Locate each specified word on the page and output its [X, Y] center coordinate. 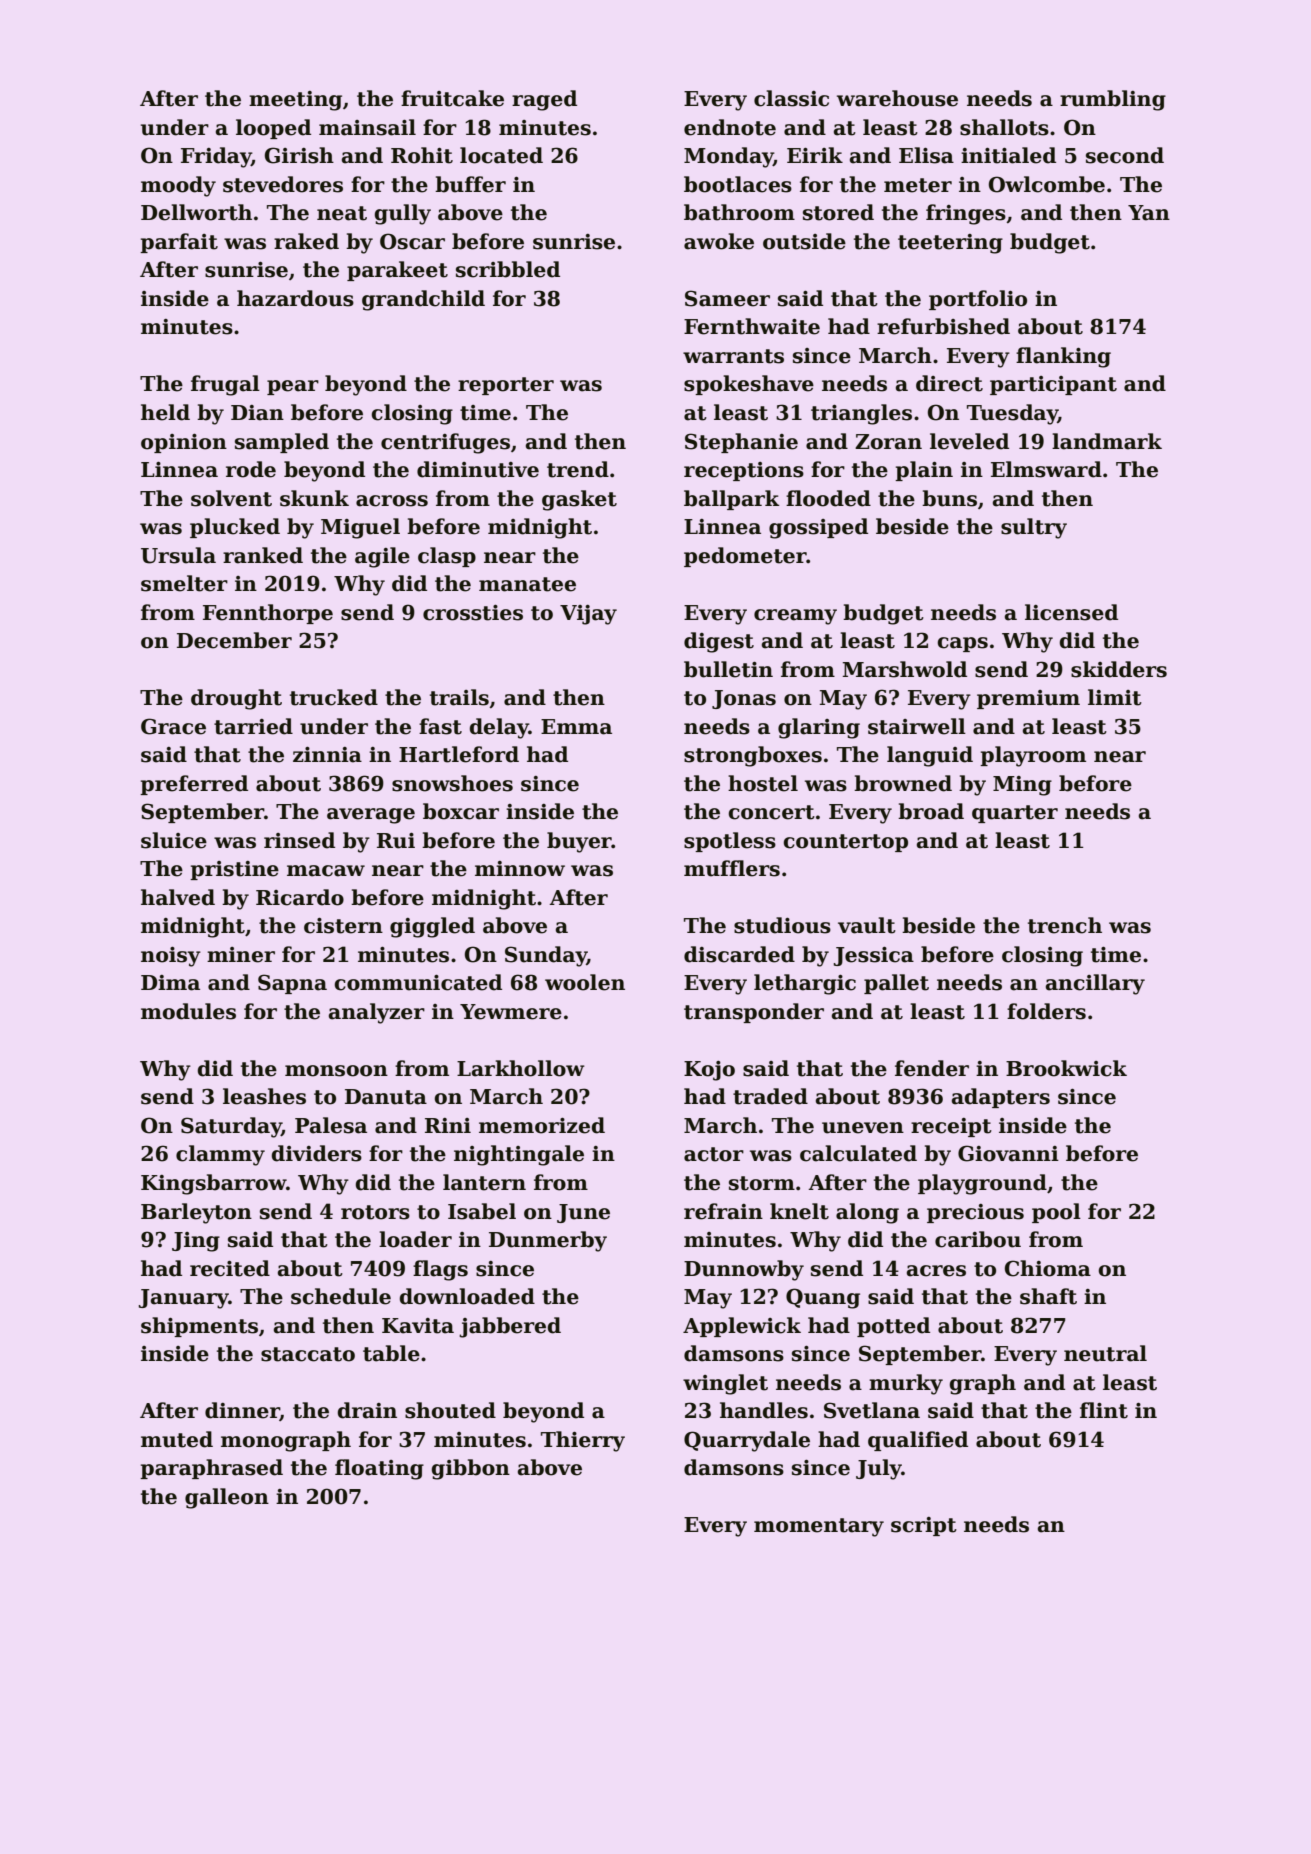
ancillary [1095, 984]
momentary [819, 1527]
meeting [295, 101]
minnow [520, 869]
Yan [1149, 213]
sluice [174, 840]
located [501, 155]
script [924, 1526]
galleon [227, 1498]
